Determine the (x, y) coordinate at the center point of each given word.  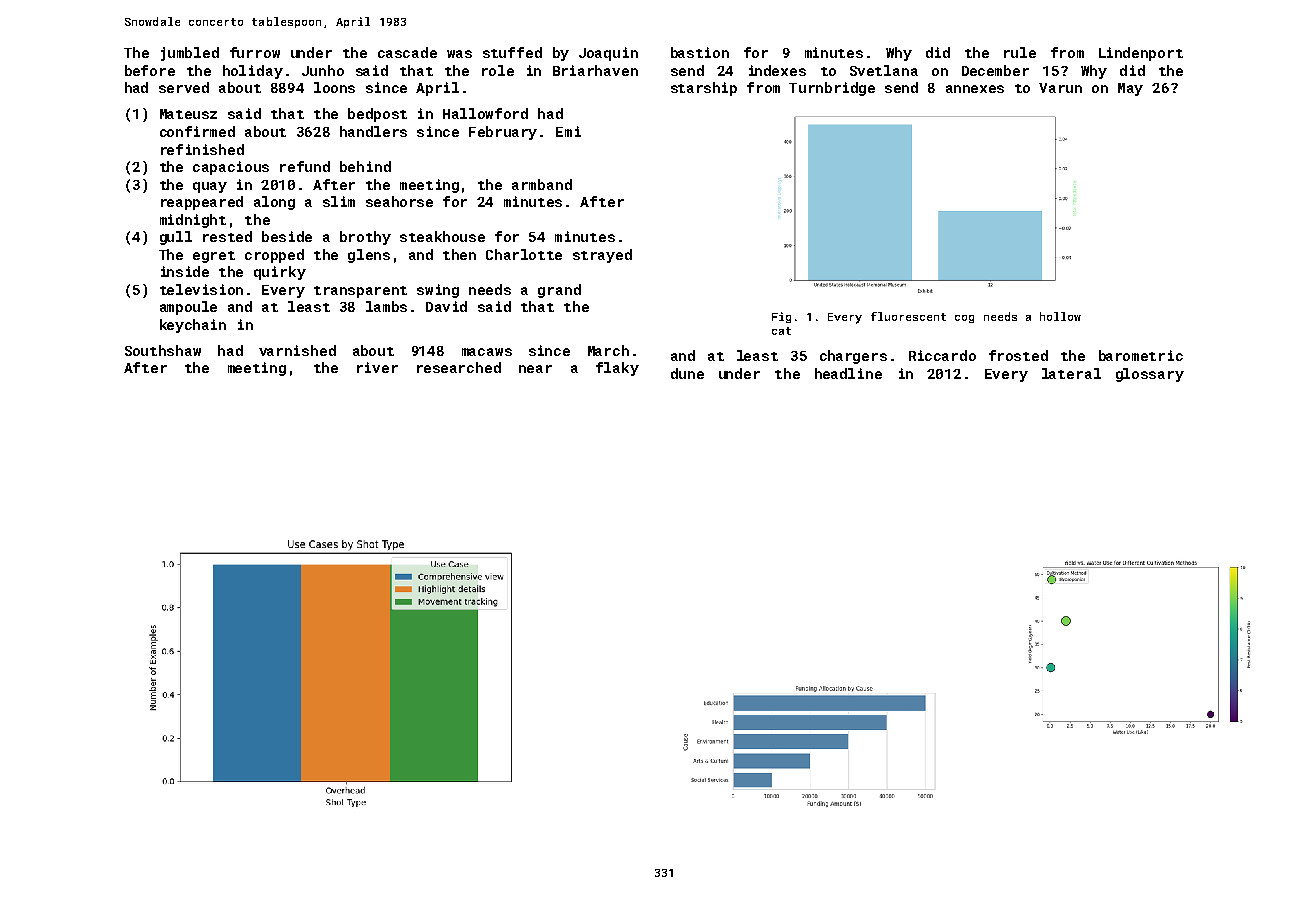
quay (210, 187)
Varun (1060, 88)
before (150, 70)
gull (176, 238)
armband (542, 184)
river (377, 367)
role (498, 70)
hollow (1060, 316)
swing (438, 291)
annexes (975, 89)
